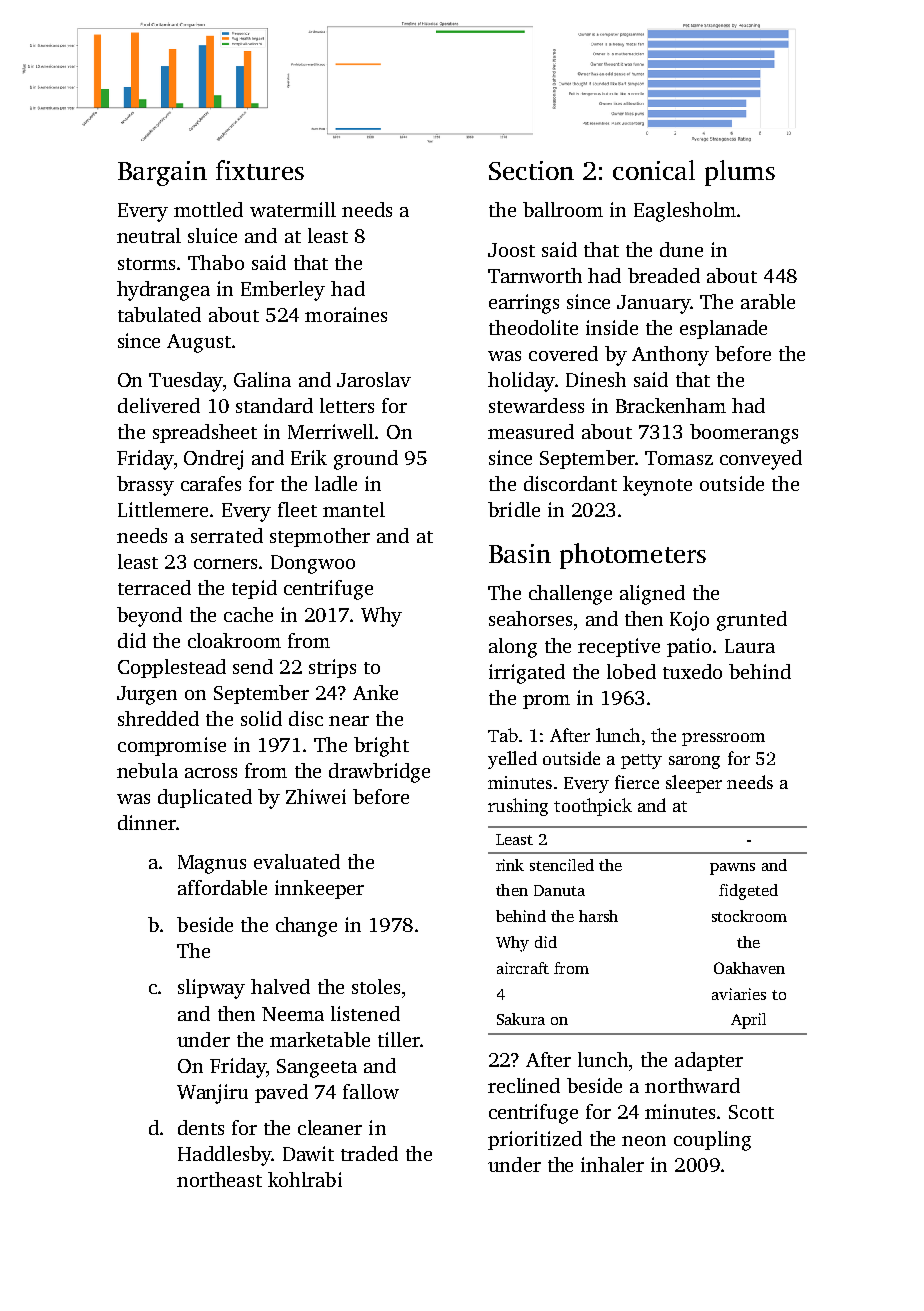 The width and height of the page is (924, 1311). I want to click on Sakura, so click(521, 1019).
